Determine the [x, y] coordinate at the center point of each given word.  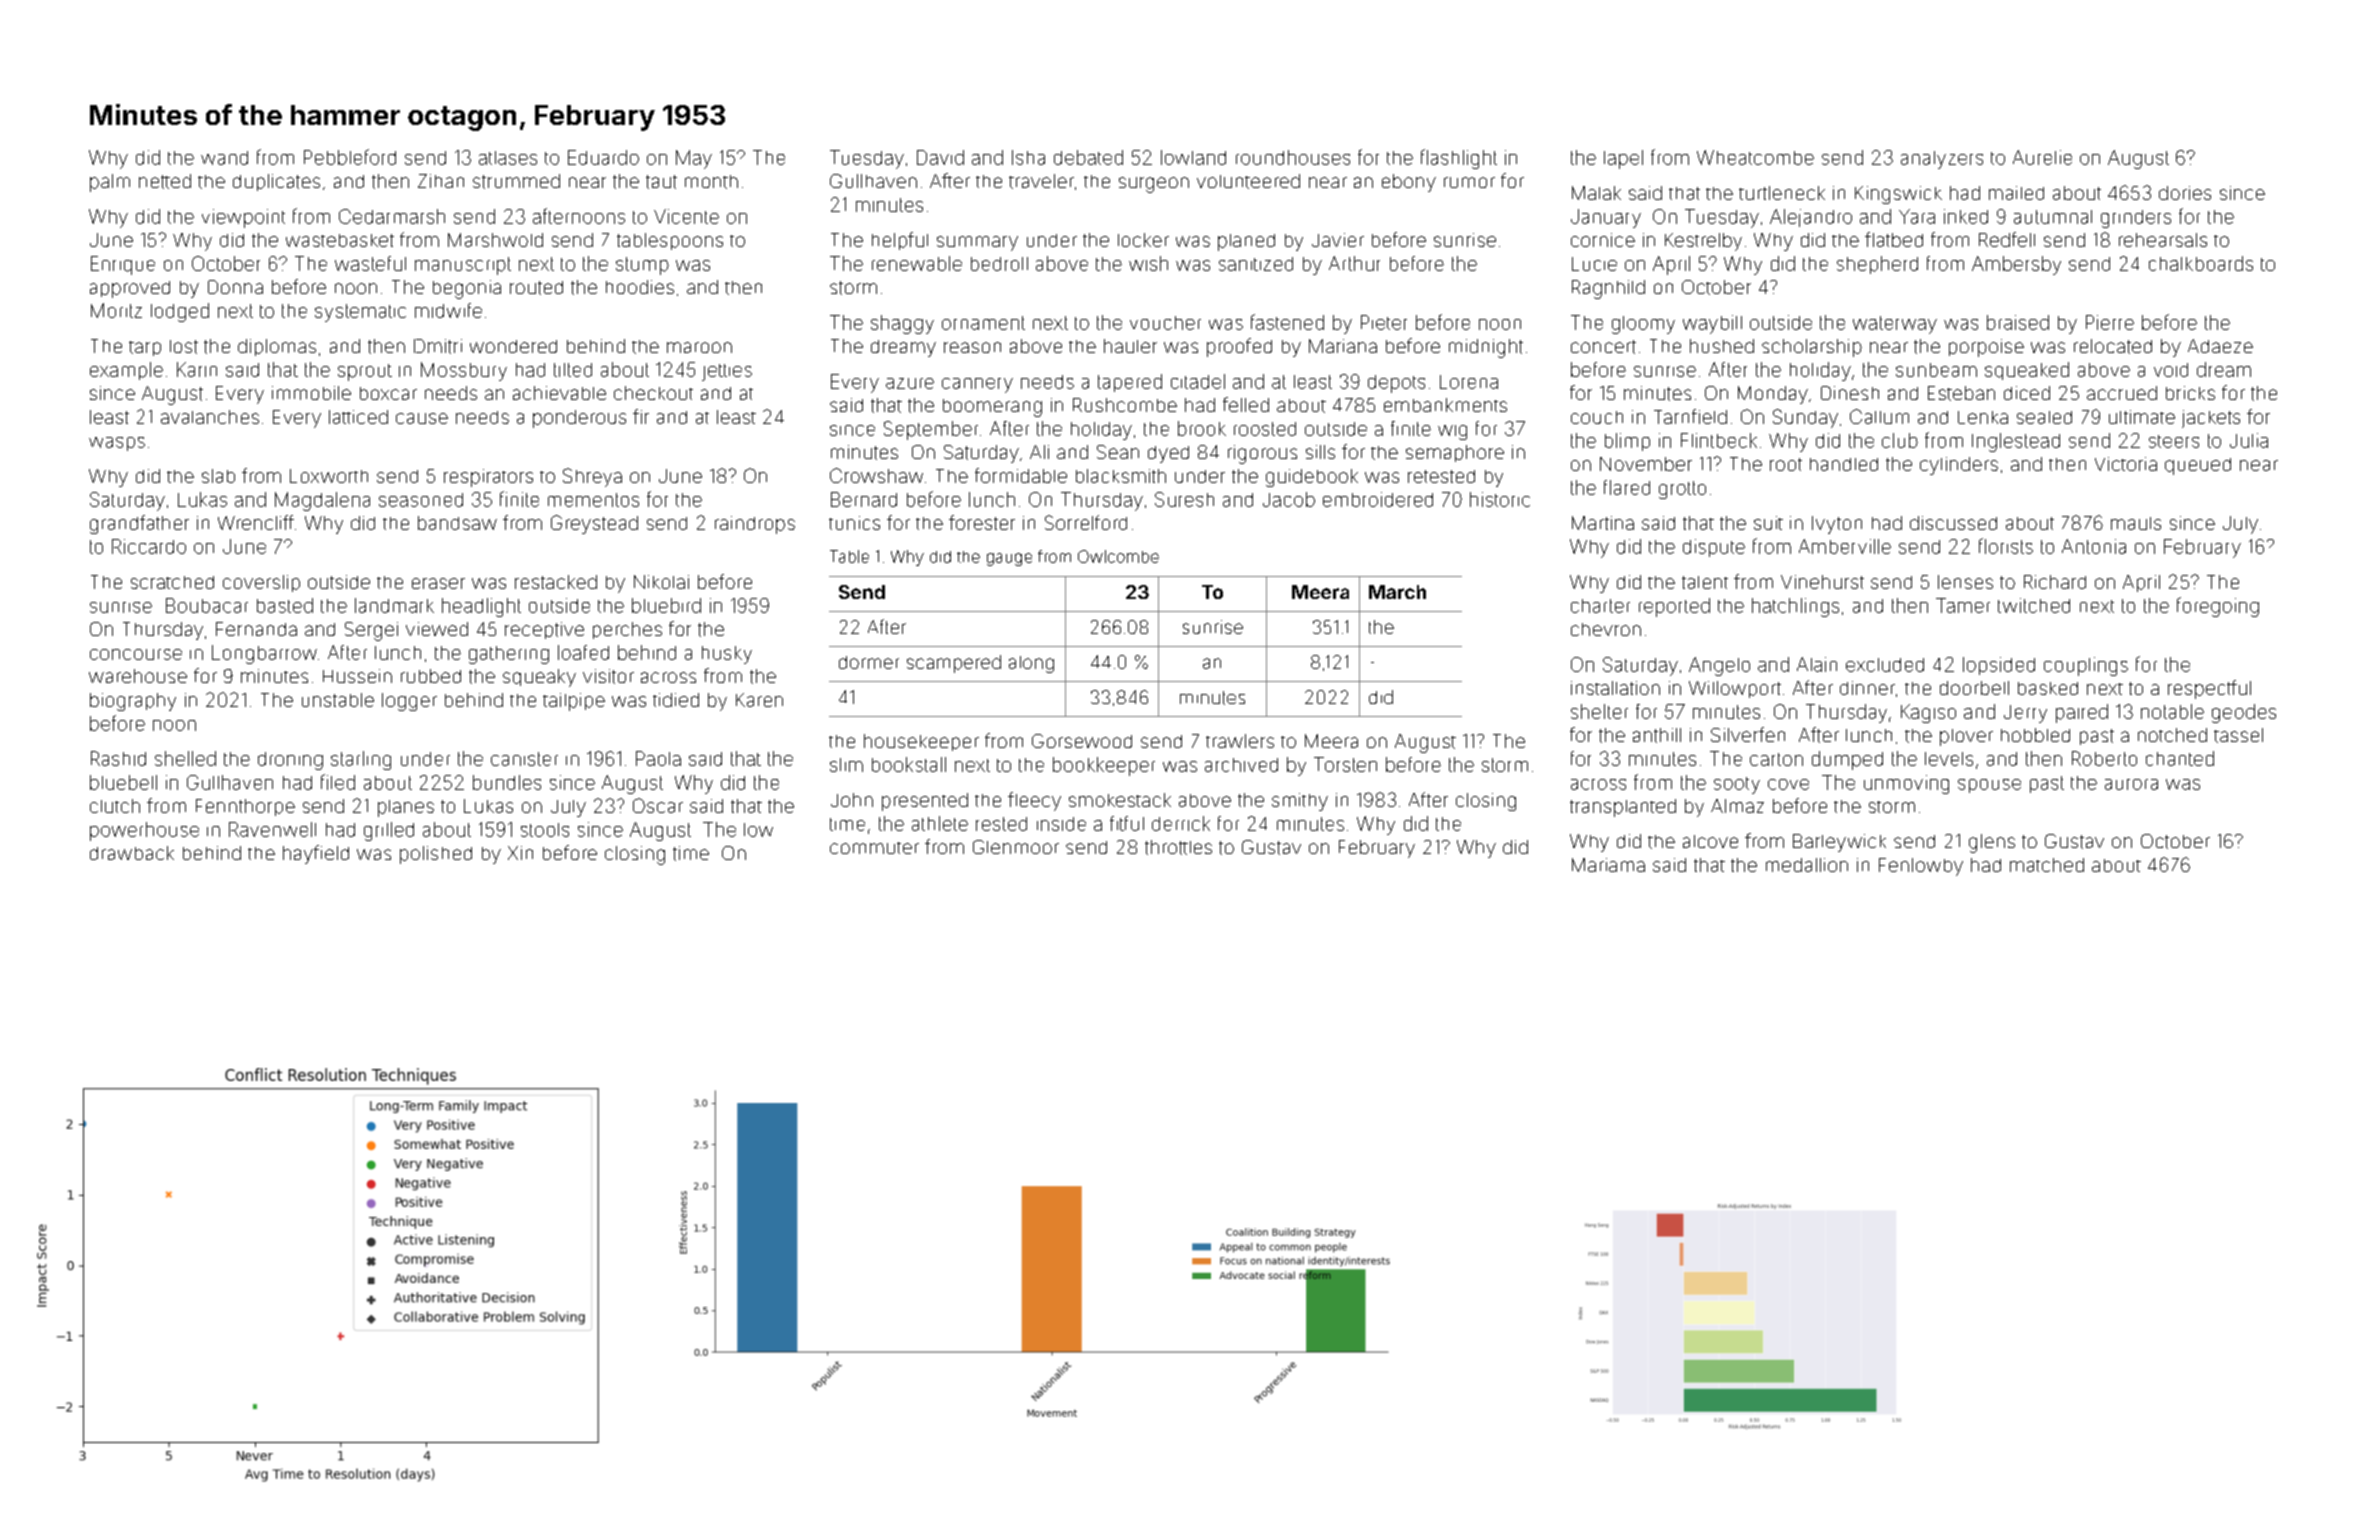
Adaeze [2220, 346]
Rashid [118, 758]
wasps [117, 444]
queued [2198, 466]
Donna [235, 287]
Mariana [1343, 346]
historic [1500, 499]
